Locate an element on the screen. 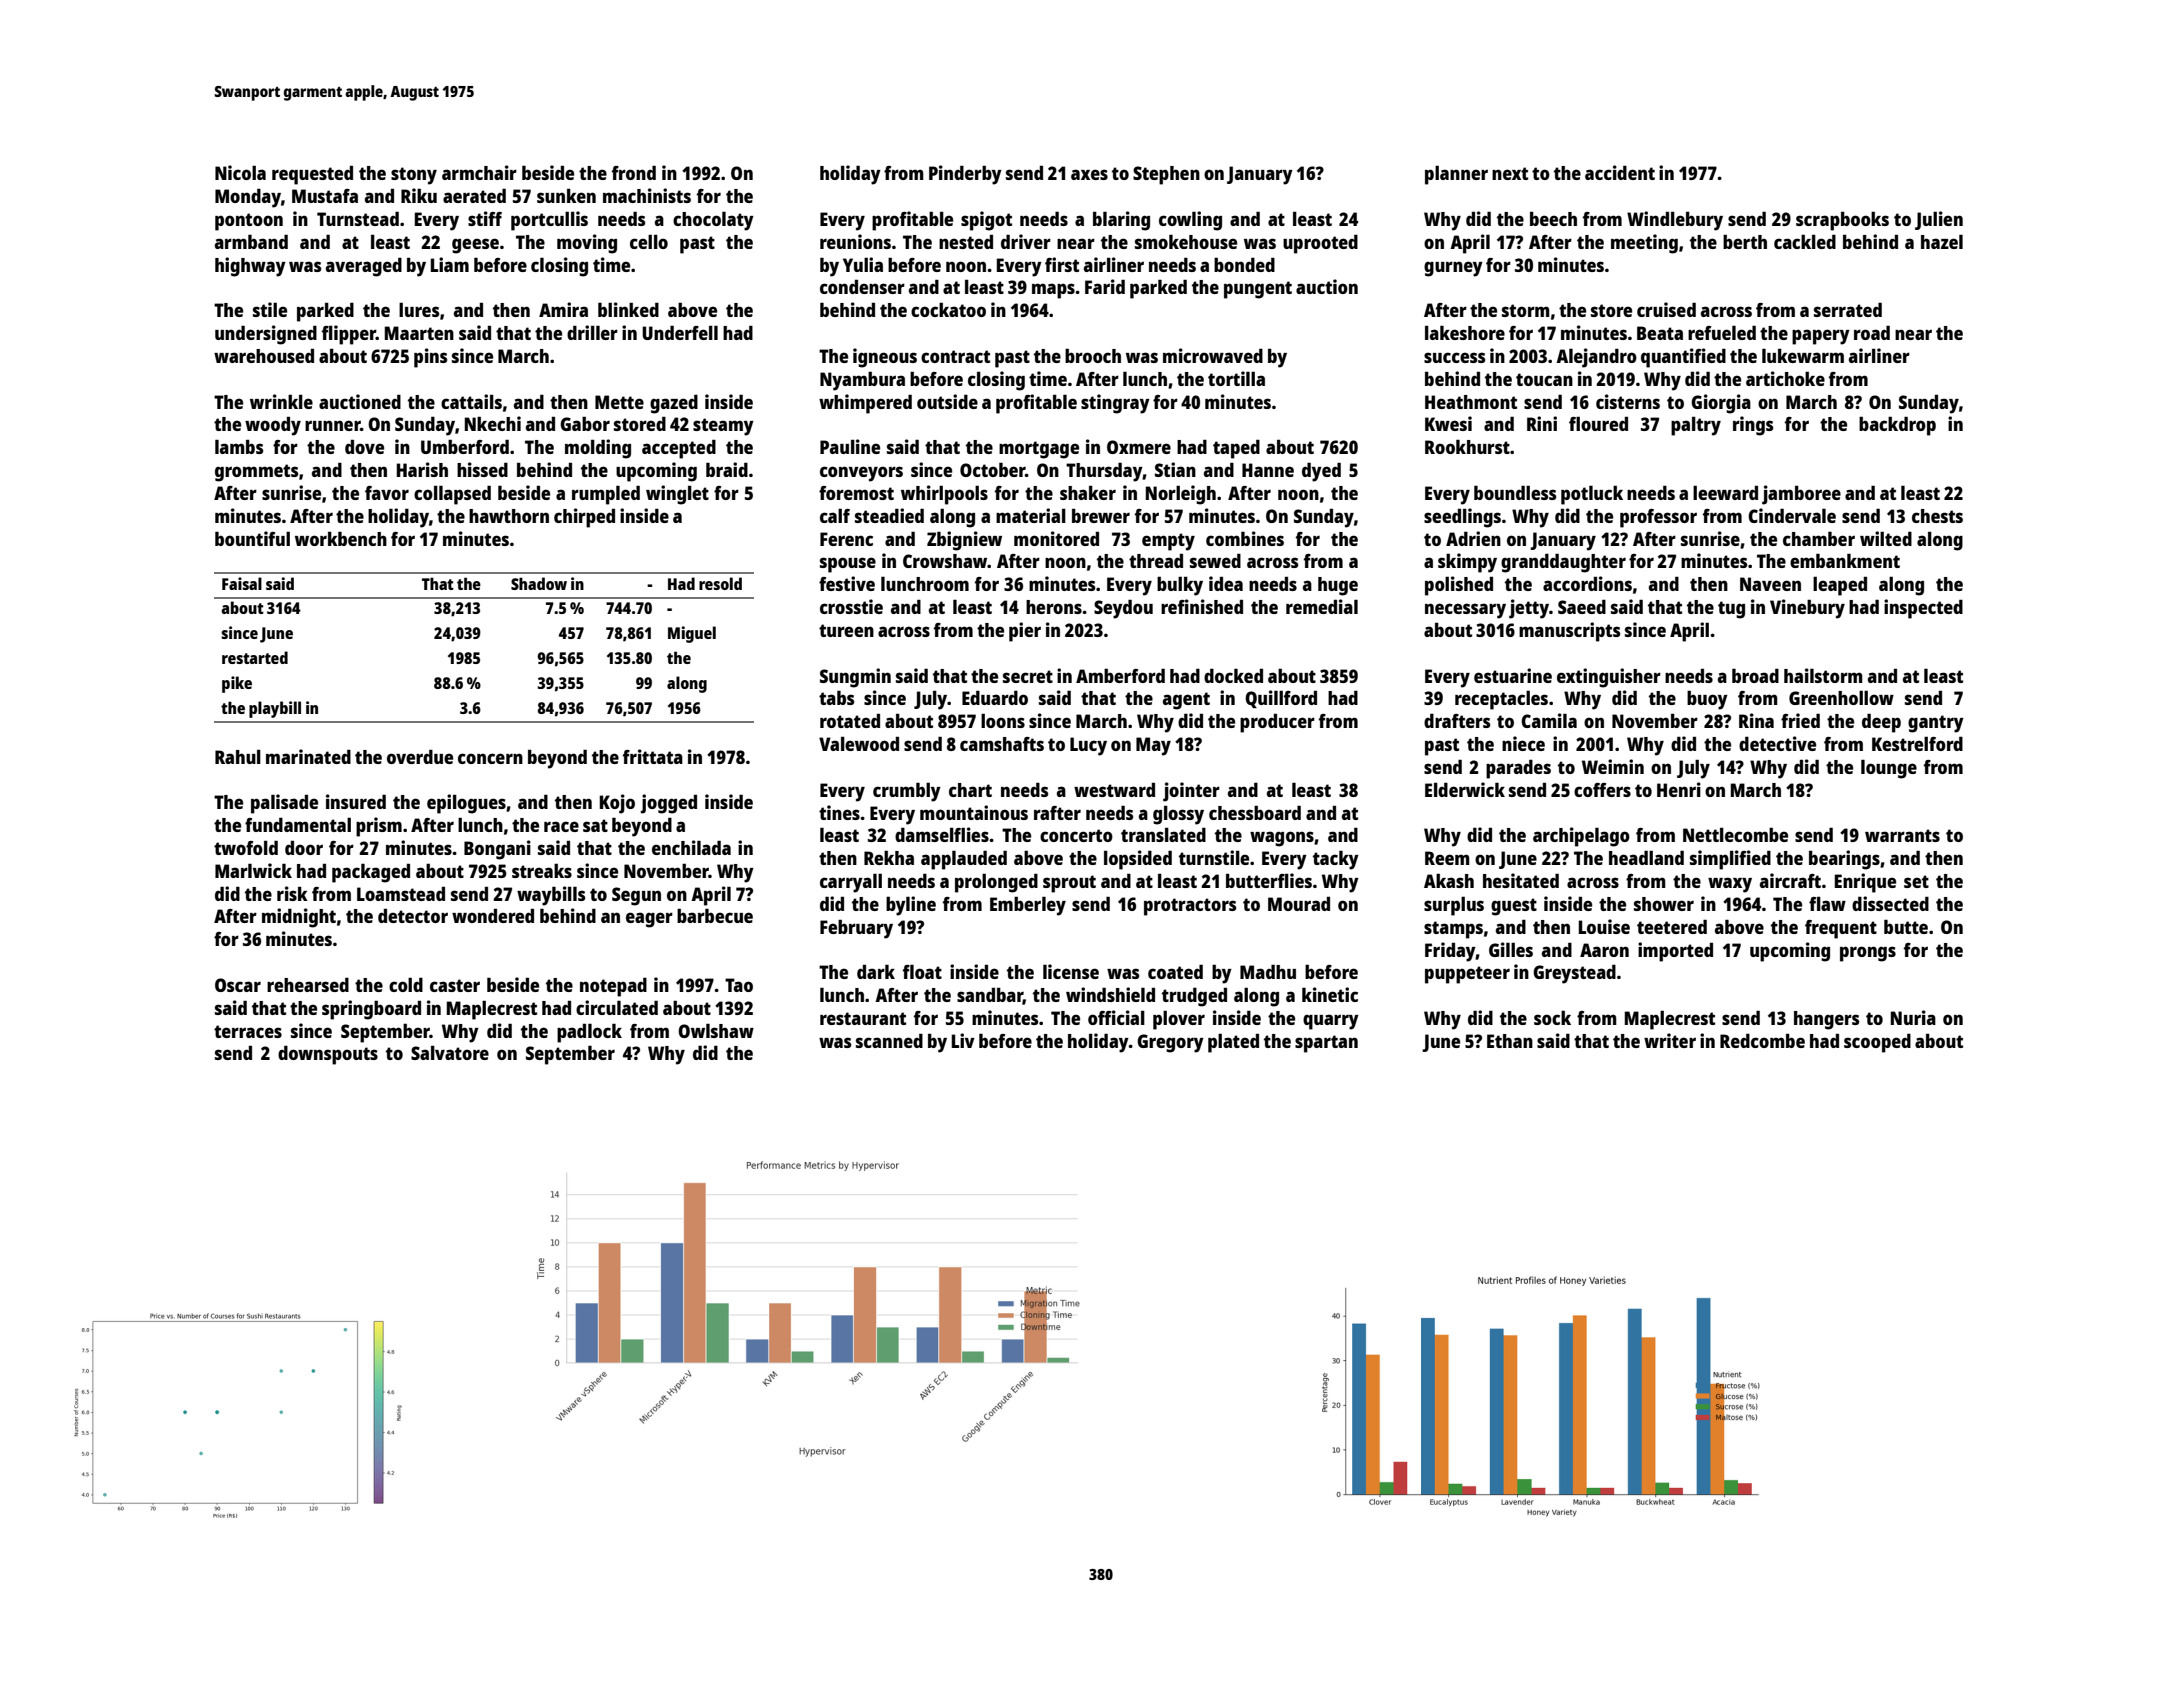 The width and height of the screenshot is (2178, 1683). frond is located at coordinates (634, 172).
